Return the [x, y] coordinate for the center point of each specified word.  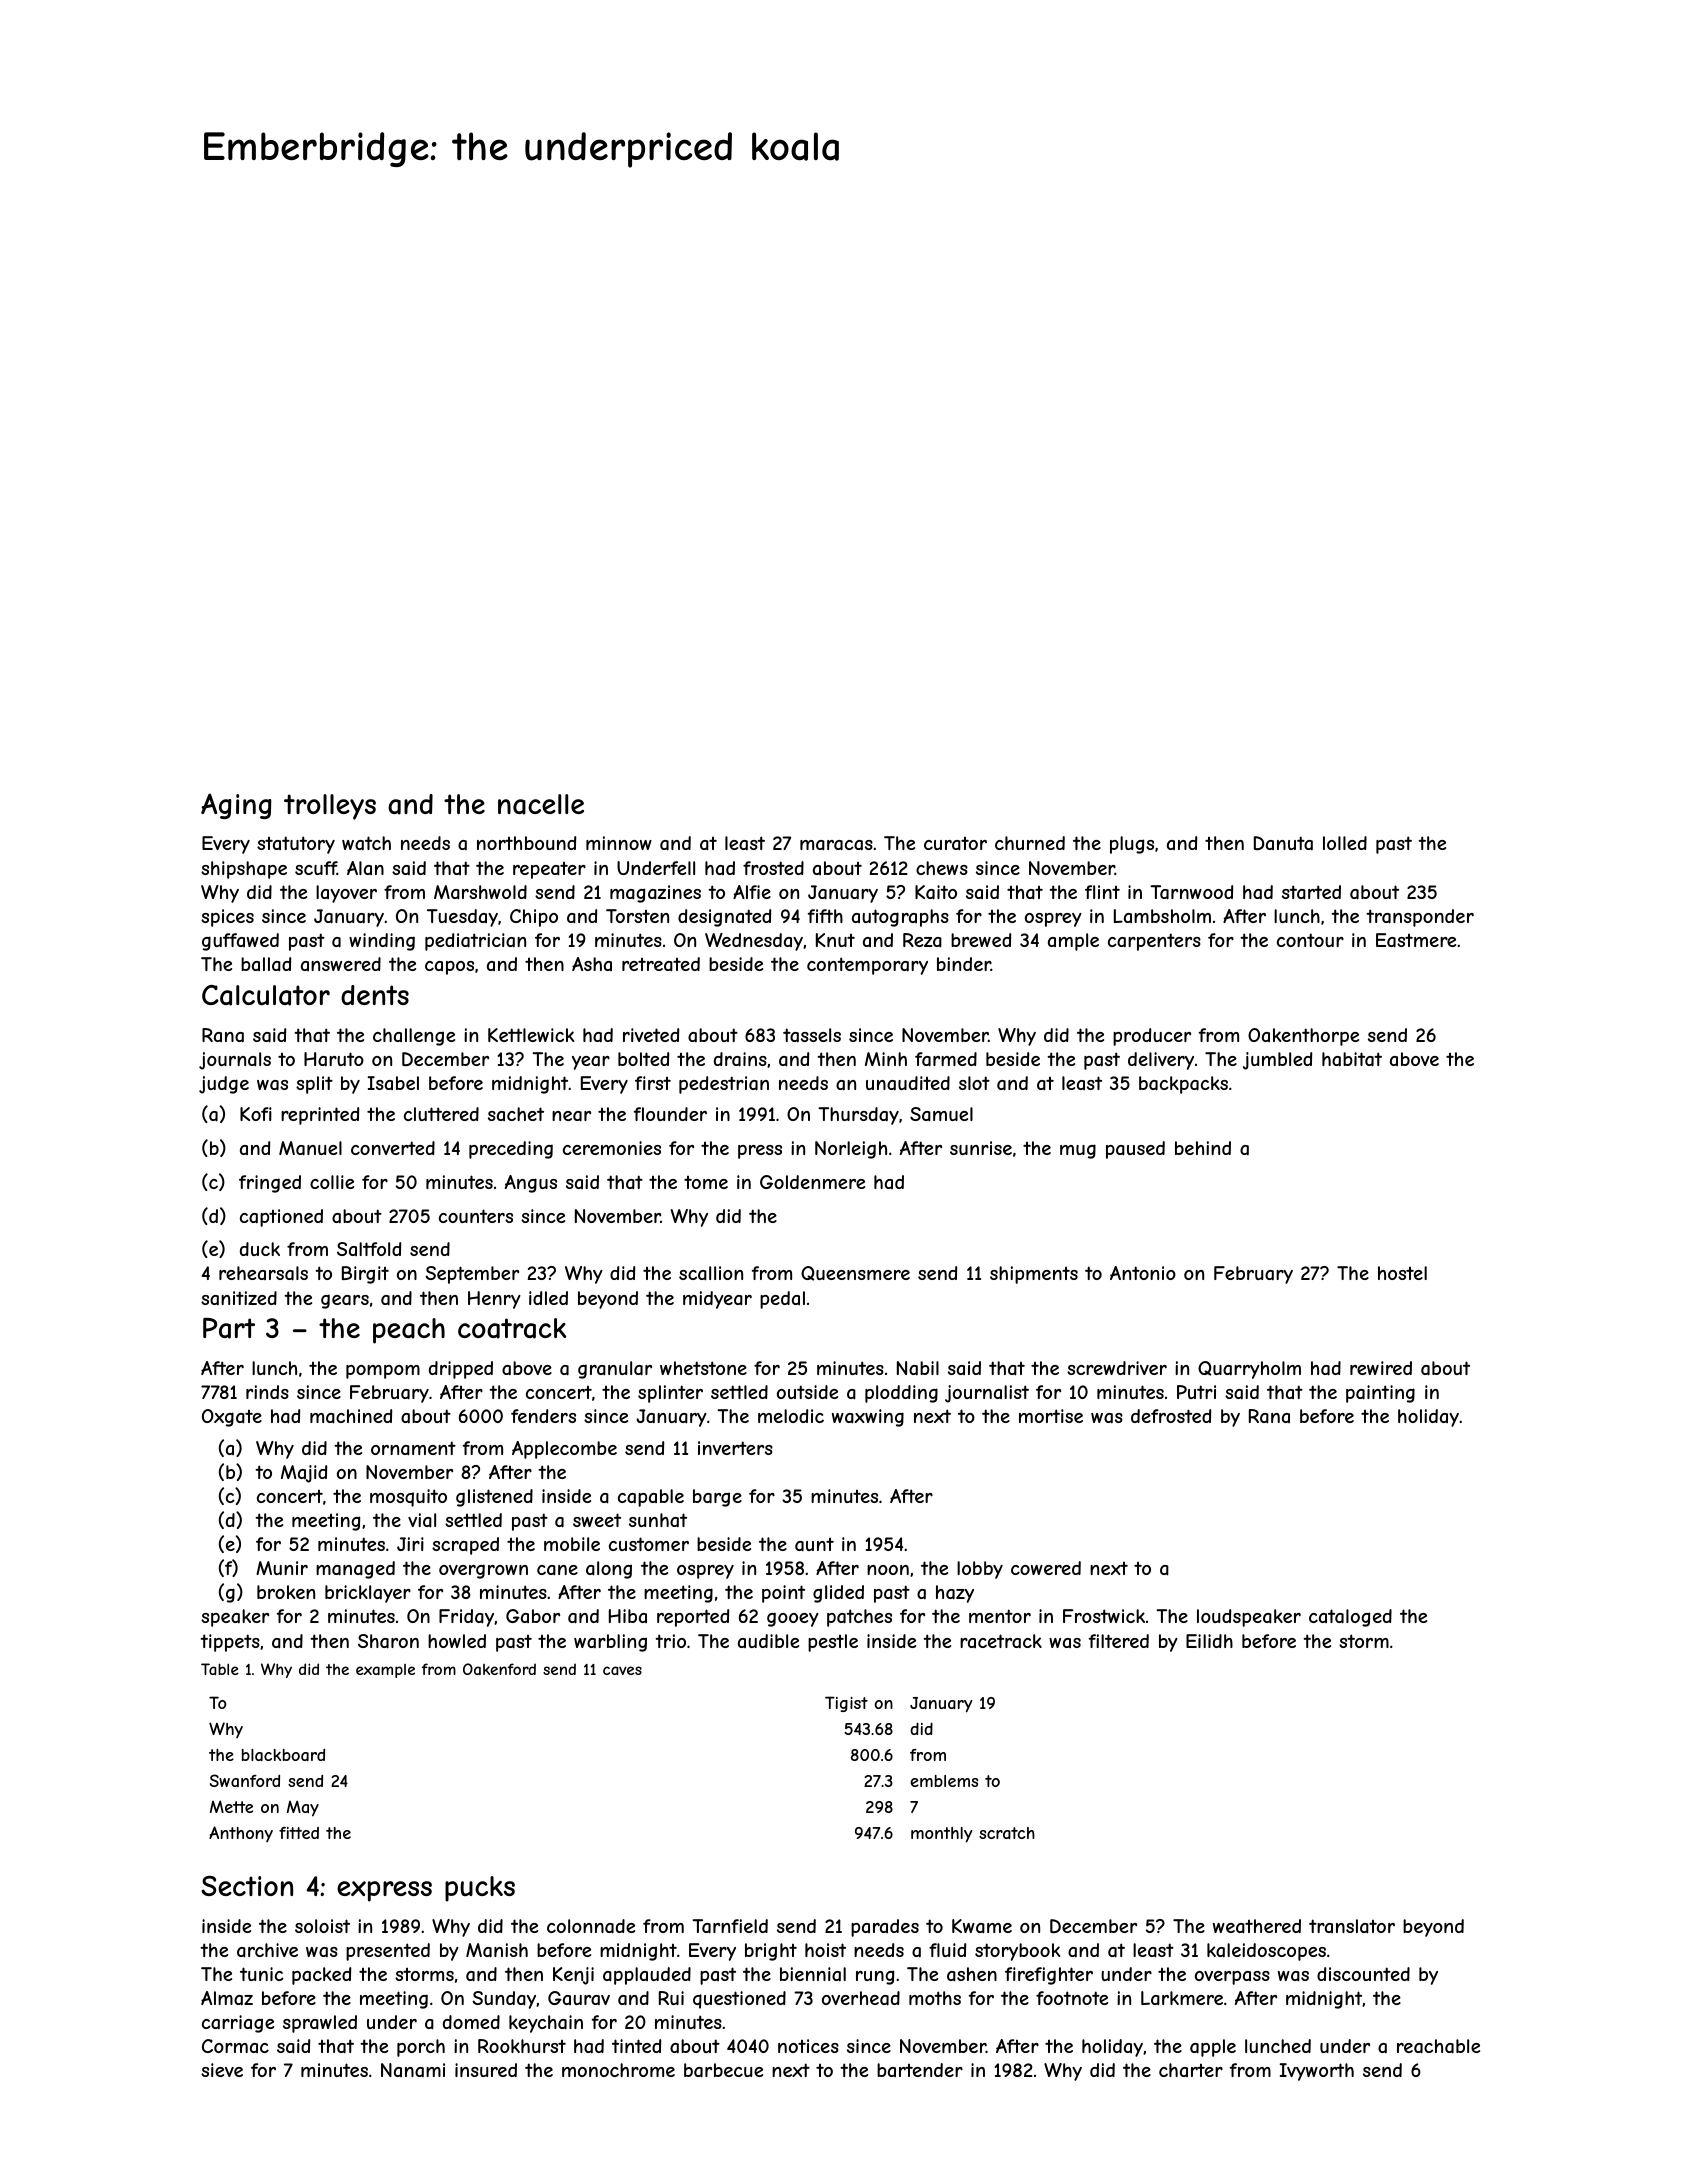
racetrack [1001, 1641]
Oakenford [499, 1669]
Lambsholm [1162, 916]
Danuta [1283, 843]
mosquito [408, 1498]
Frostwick [1104, 1616]
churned [1030, 843]
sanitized [239, 1298]
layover [346, 894]
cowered [1046, 1568]
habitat [1352, 1059]
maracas [836, 845]
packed [321, 1976]
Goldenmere [812, 1182]
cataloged [1350, 1618]
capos [449, 968]
